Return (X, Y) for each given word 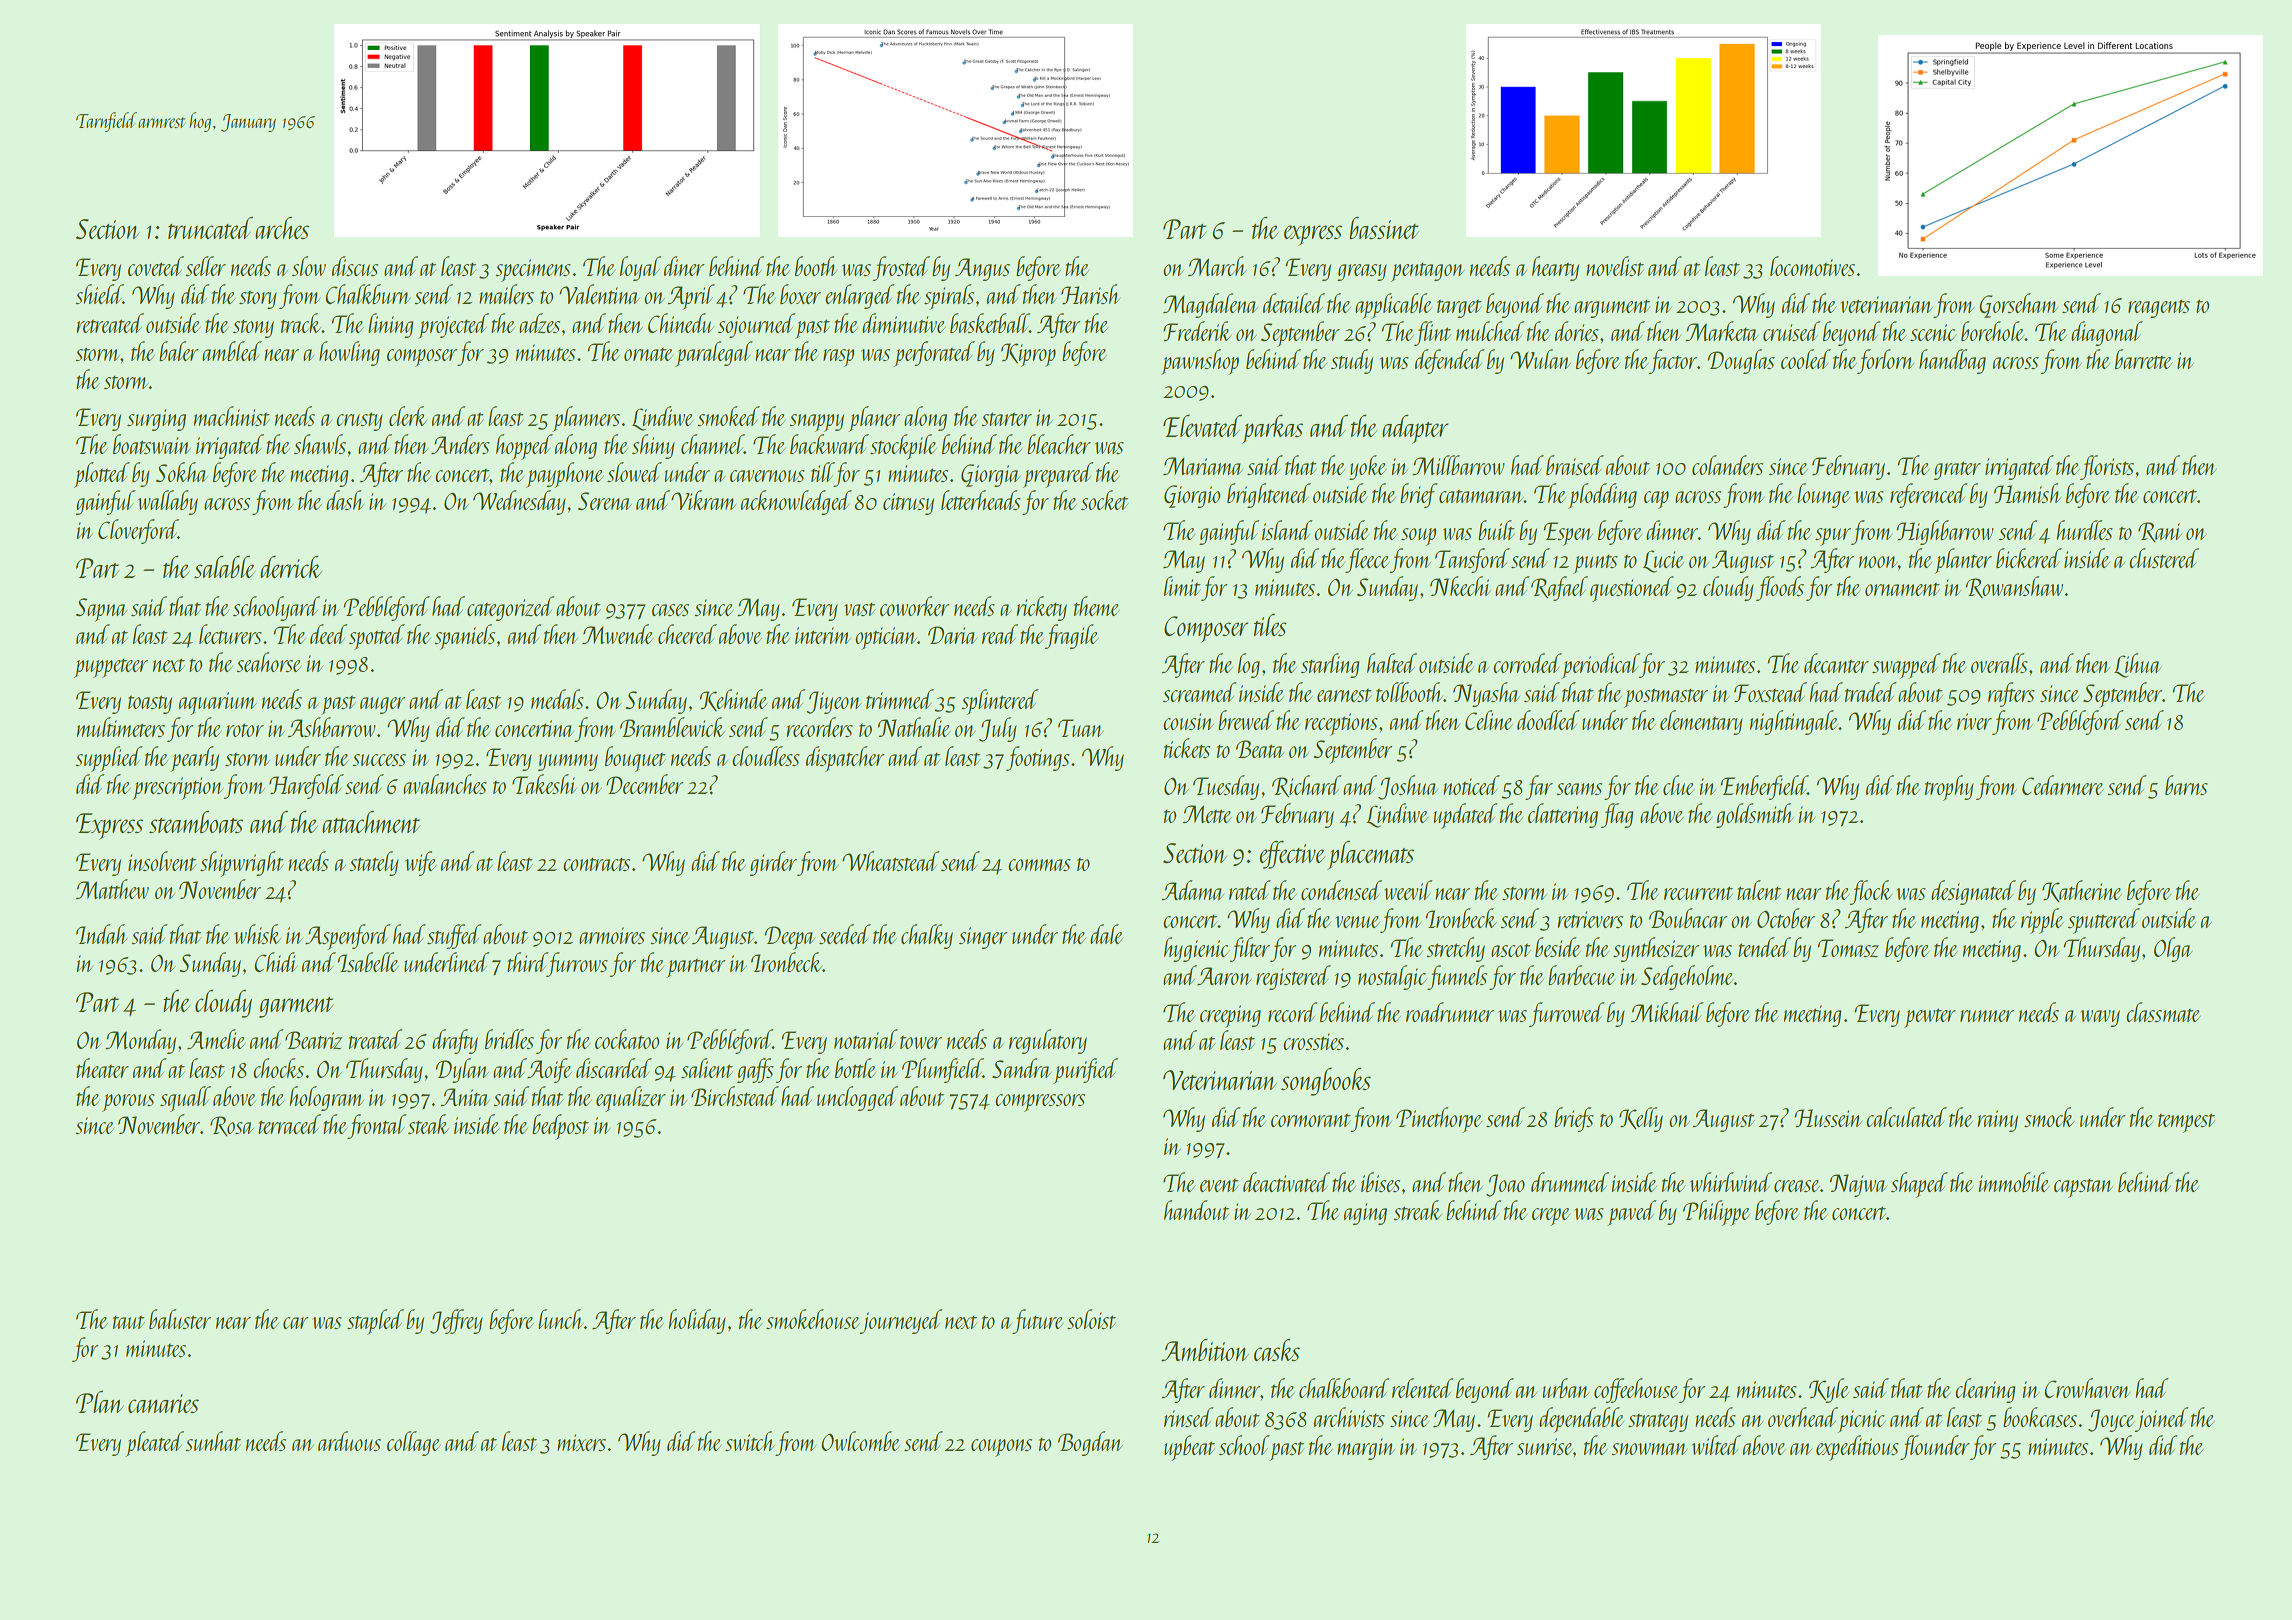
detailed (1294, 303)
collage (413, 1443)
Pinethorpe (1439, 1120)
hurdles (2084, 530)
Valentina (599, 294)
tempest (2186, 1123)
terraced (289, 1124)
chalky (927, 936)
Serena (605, 501)
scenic (1933, 332)
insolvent (162, 861)
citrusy (908, 504)
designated (1973, 892)
